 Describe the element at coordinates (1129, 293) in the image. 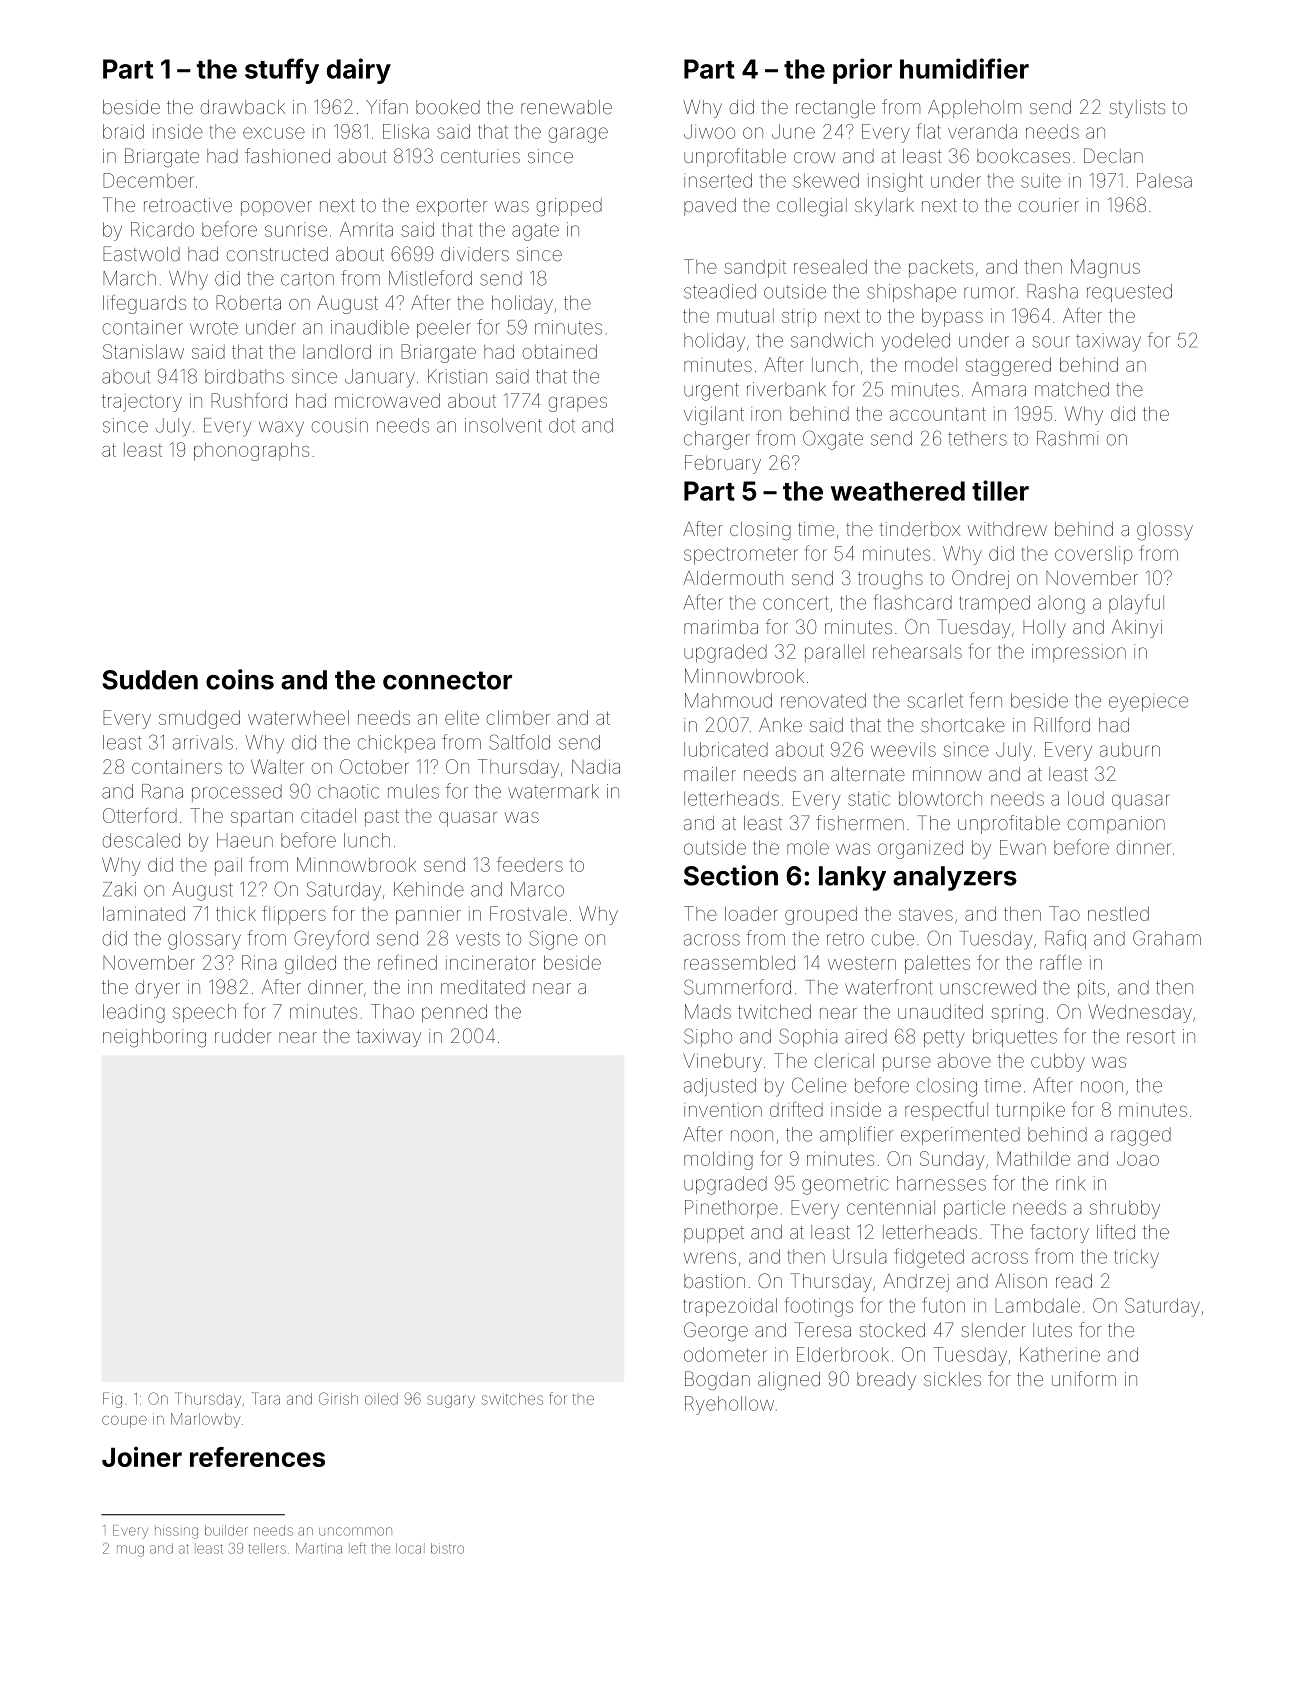

I see `requested` at that location.
